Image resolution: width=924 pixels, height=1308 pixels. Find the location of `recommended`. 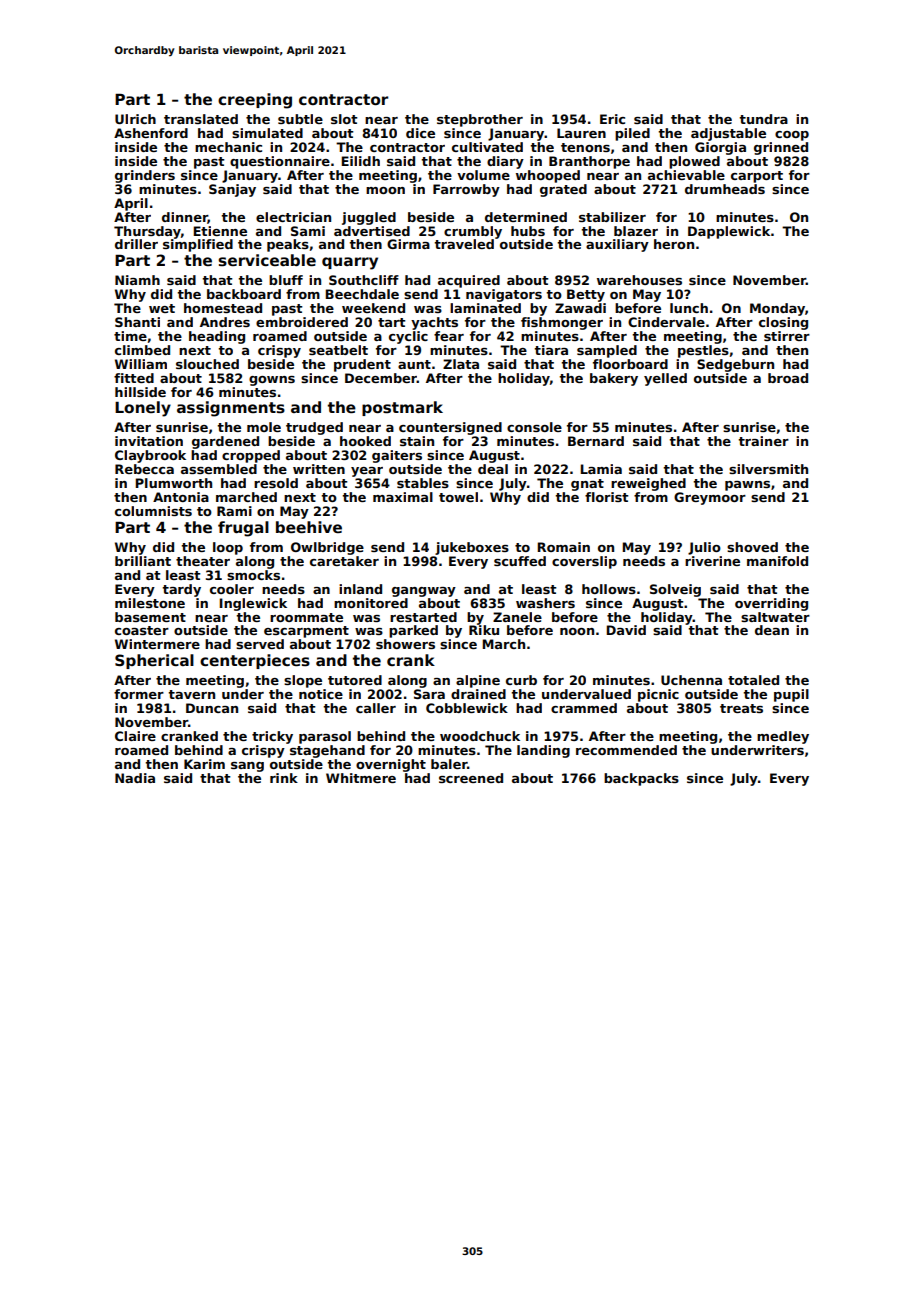

recommended is located at coordinates (626, 750).
